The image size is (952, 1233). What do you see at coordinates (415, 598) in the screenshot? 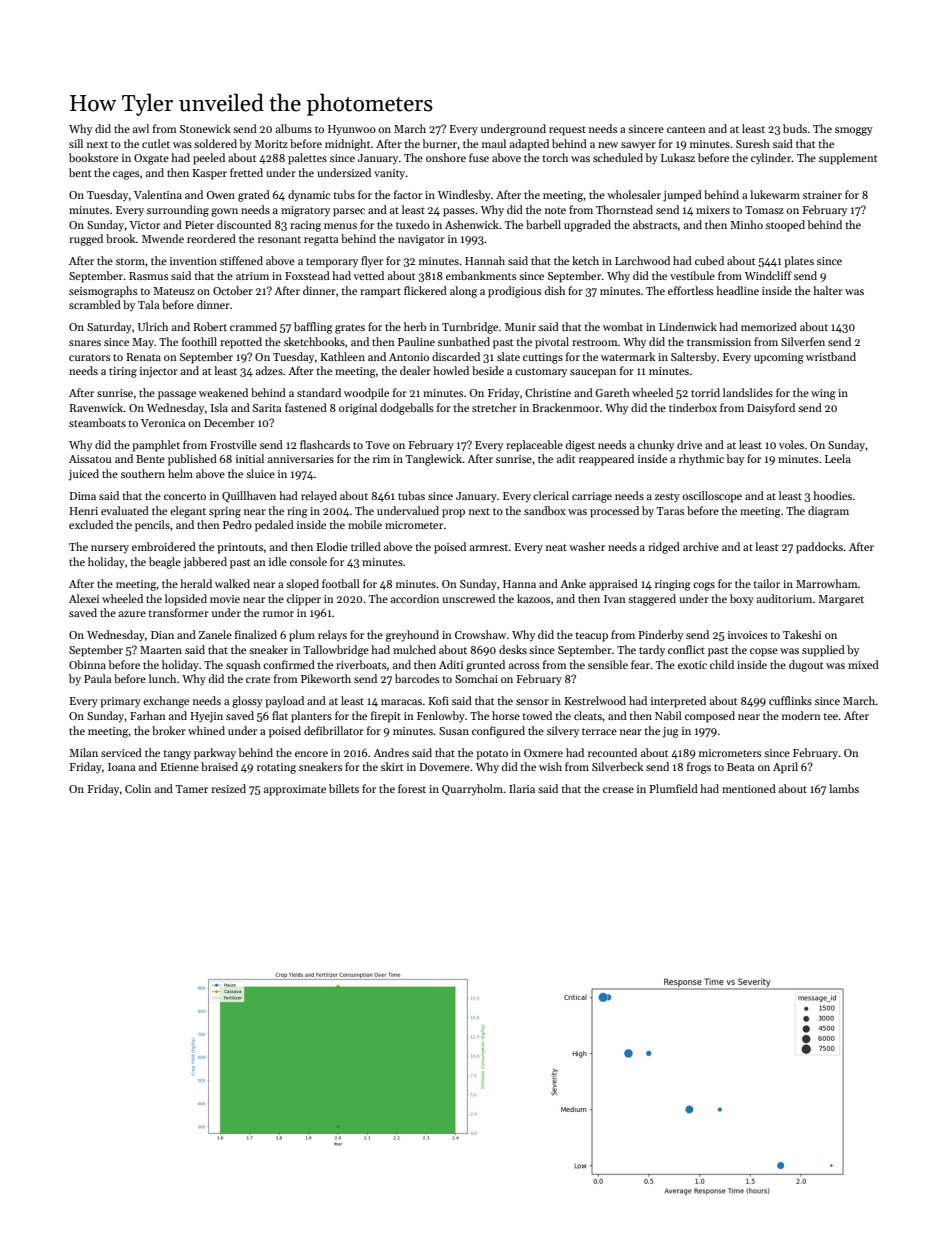
I see `accordion` at bounding box center [415, 598].
